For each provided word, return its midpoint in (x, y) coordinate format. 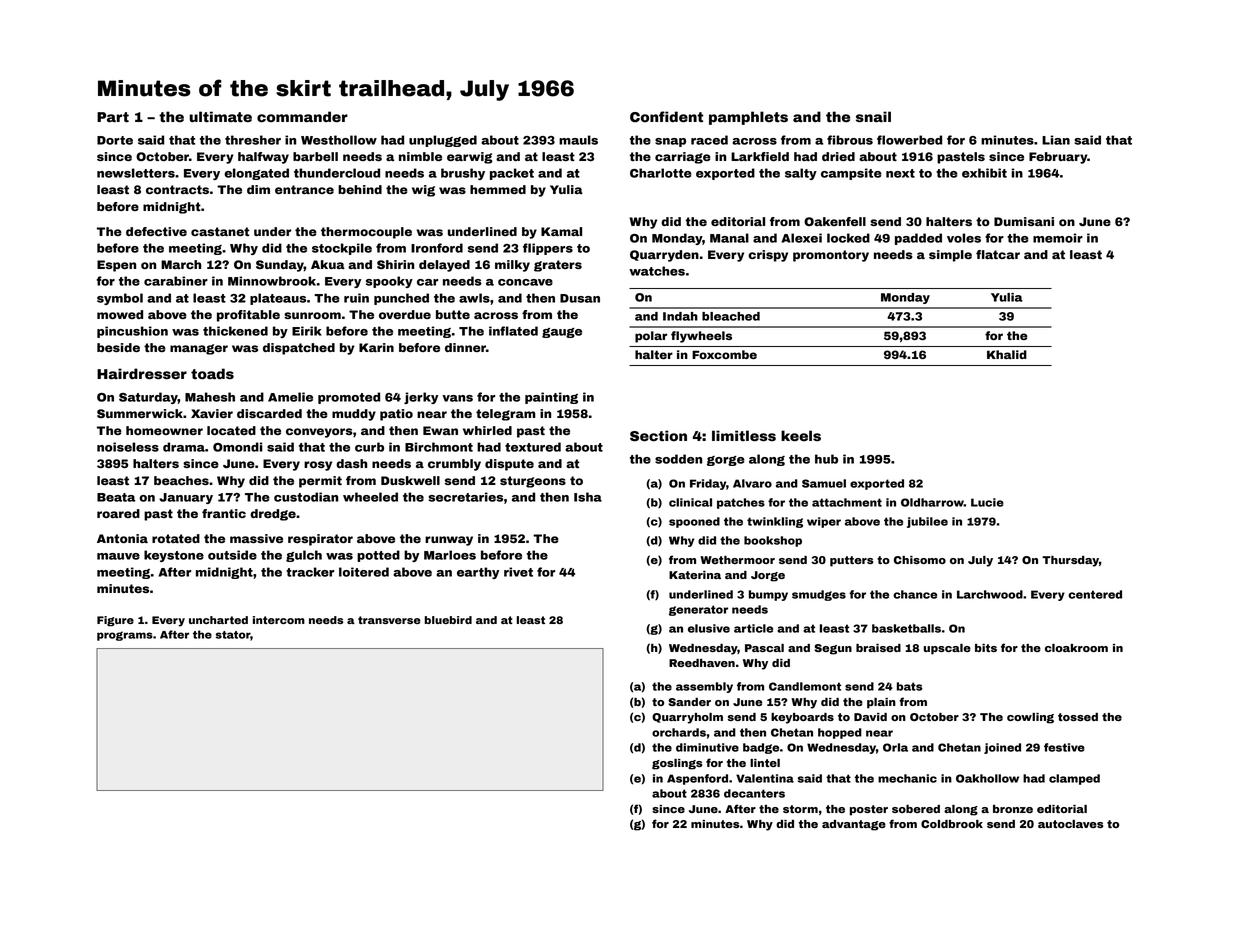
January (186, 498)
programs (125, 636)
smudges (819, 595)
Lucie (987, 502)
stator (233, 635)
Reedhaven (702, 663)
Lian (1056, 140)
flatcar (998, 254)
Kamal (561, 231)
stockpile (342, 249)
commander (302, 117)
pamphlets (748, 118)
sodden (678, 459)
